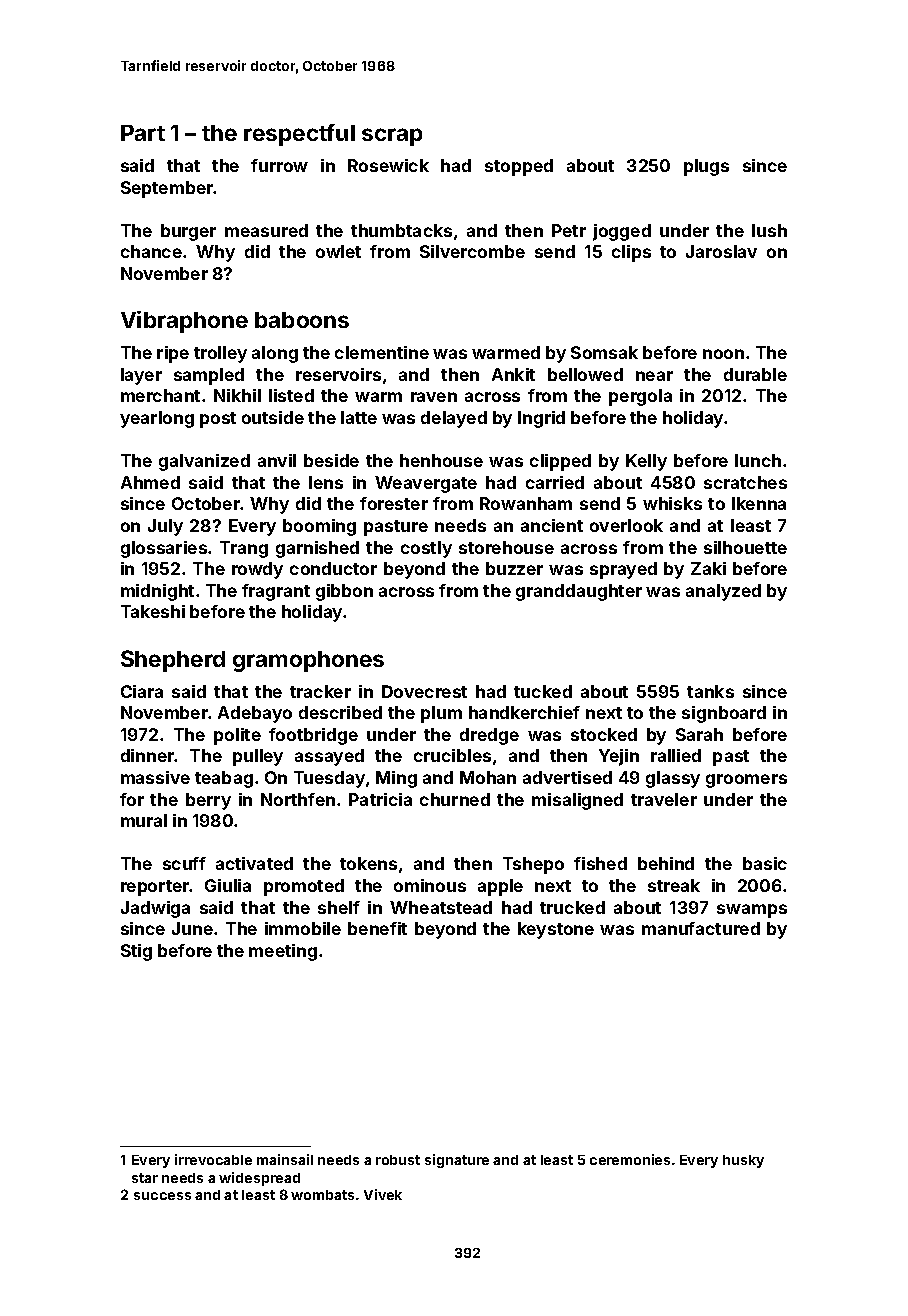 This image has height=1316, width=908. What do you see at coordinates (630, 1159) in the image?
I see `ceremonies` at bounding box center [630, 1159].
